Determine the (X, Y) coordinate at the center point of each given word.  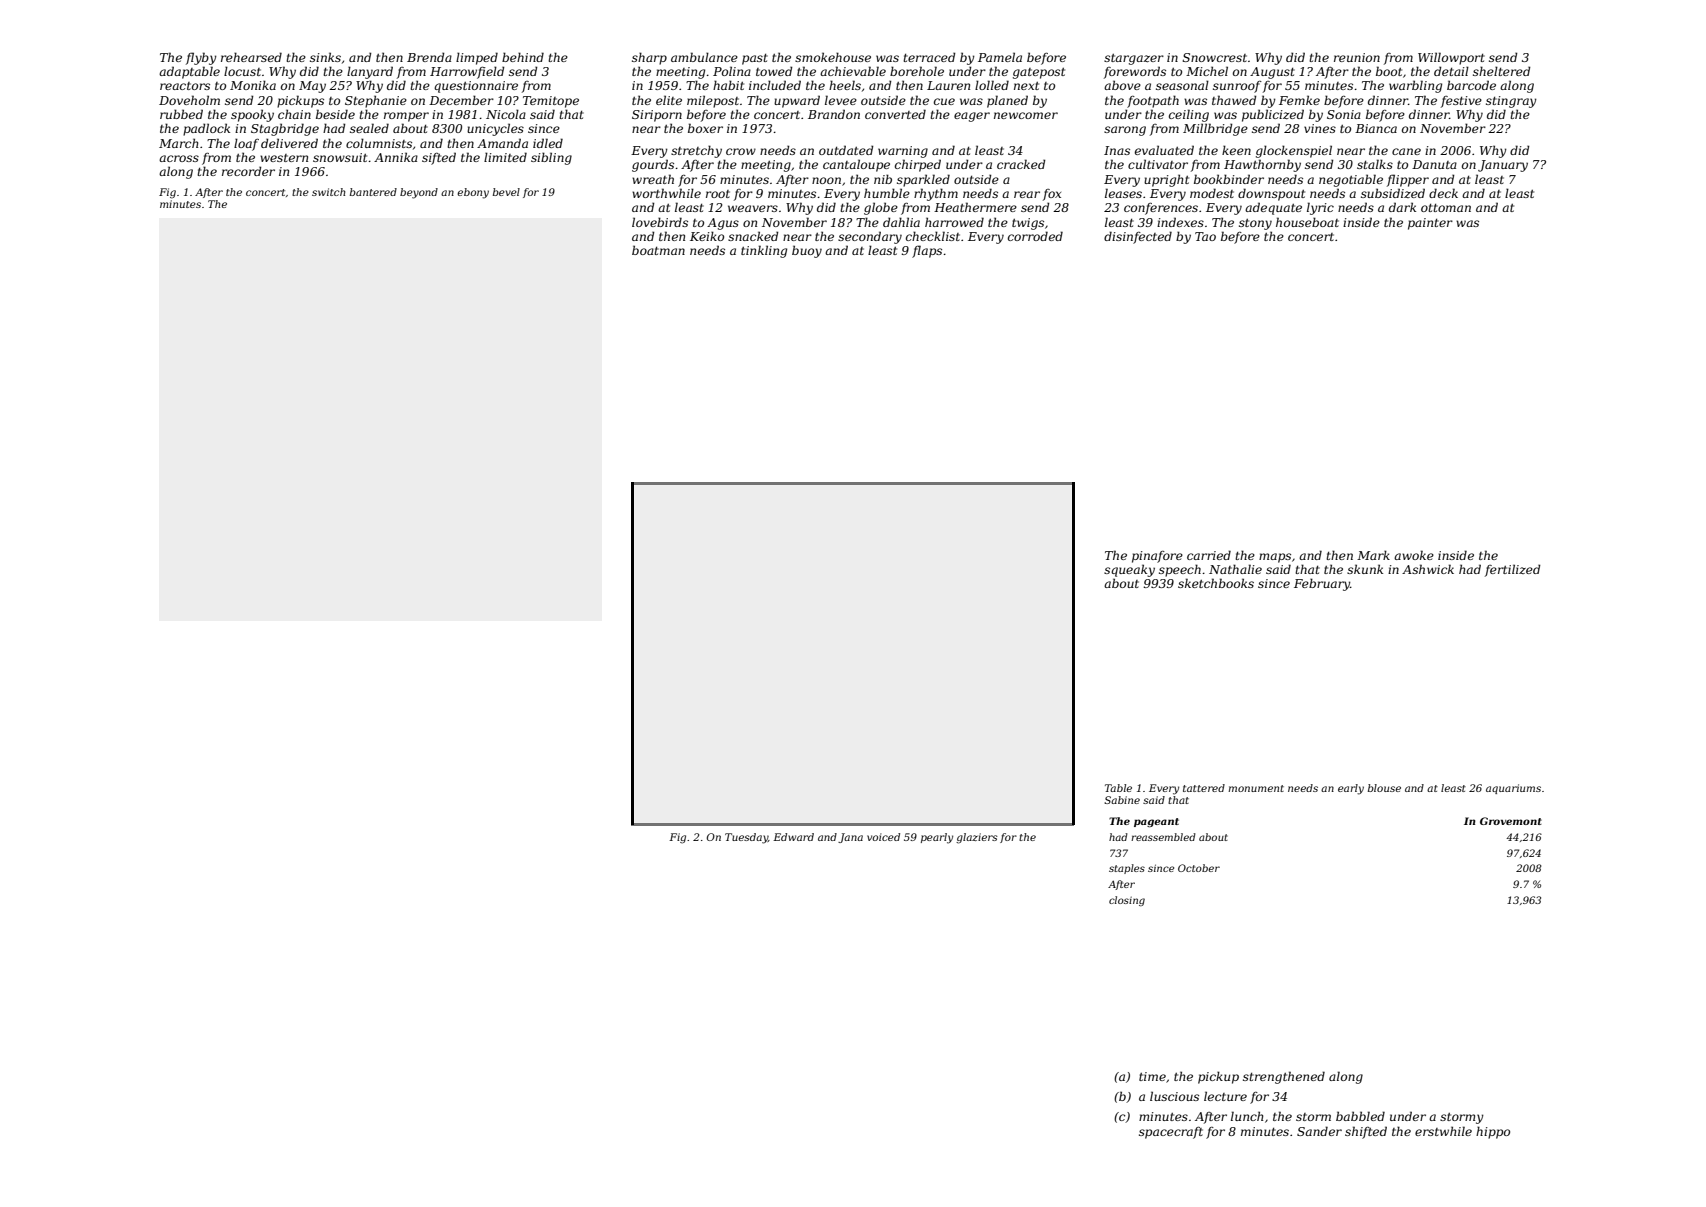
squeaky (1129, 570)
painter (1430, 224)
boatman (658, 250)
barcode (1471, 85)
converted (895, 114)
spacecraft (1171, 1133)
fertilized (1513, 570)
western (284, 158)
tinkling (764, 251)
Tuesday (746, 838)
